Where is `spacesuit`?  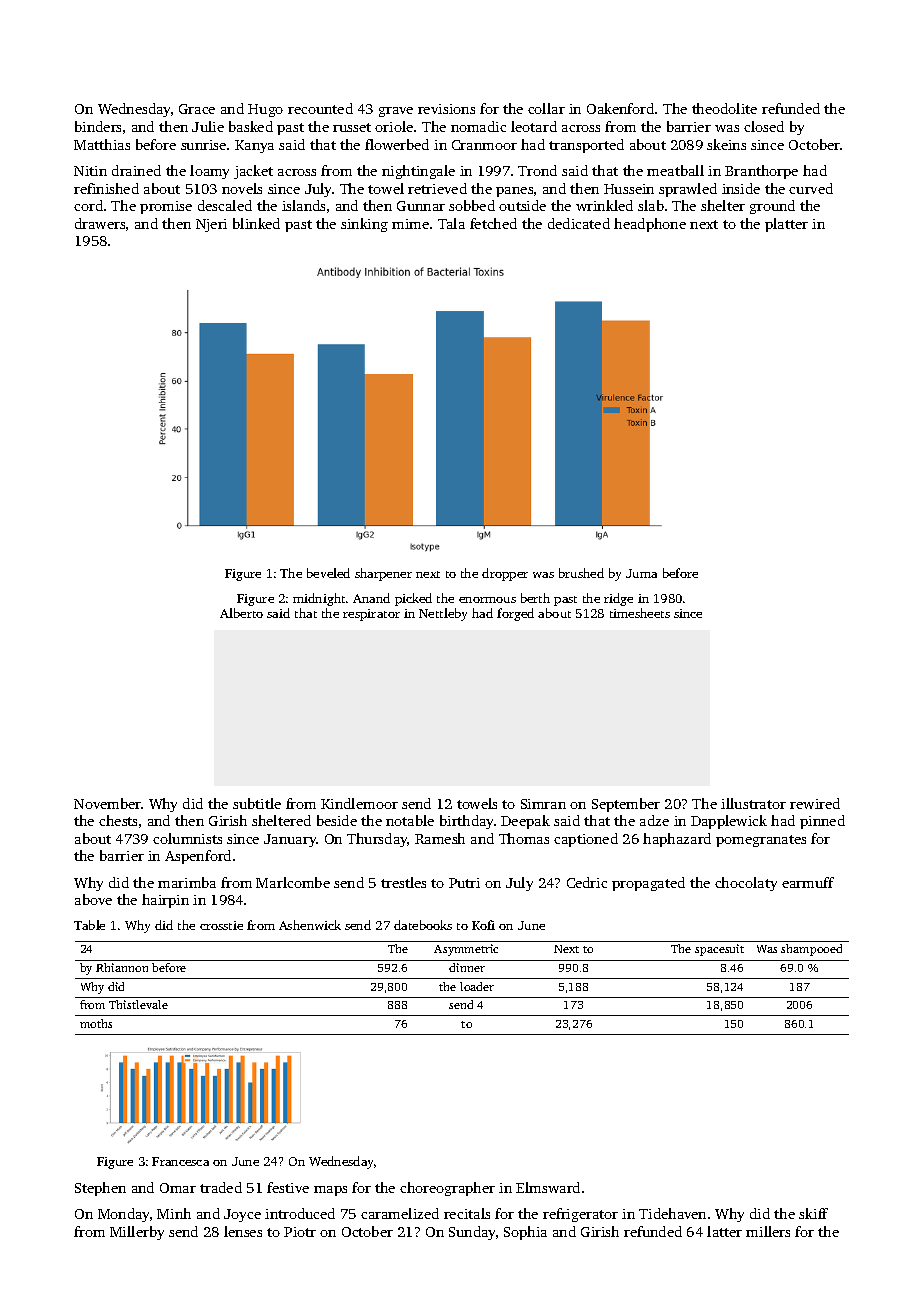 spacesuit is located at coordinates (719, 950).
